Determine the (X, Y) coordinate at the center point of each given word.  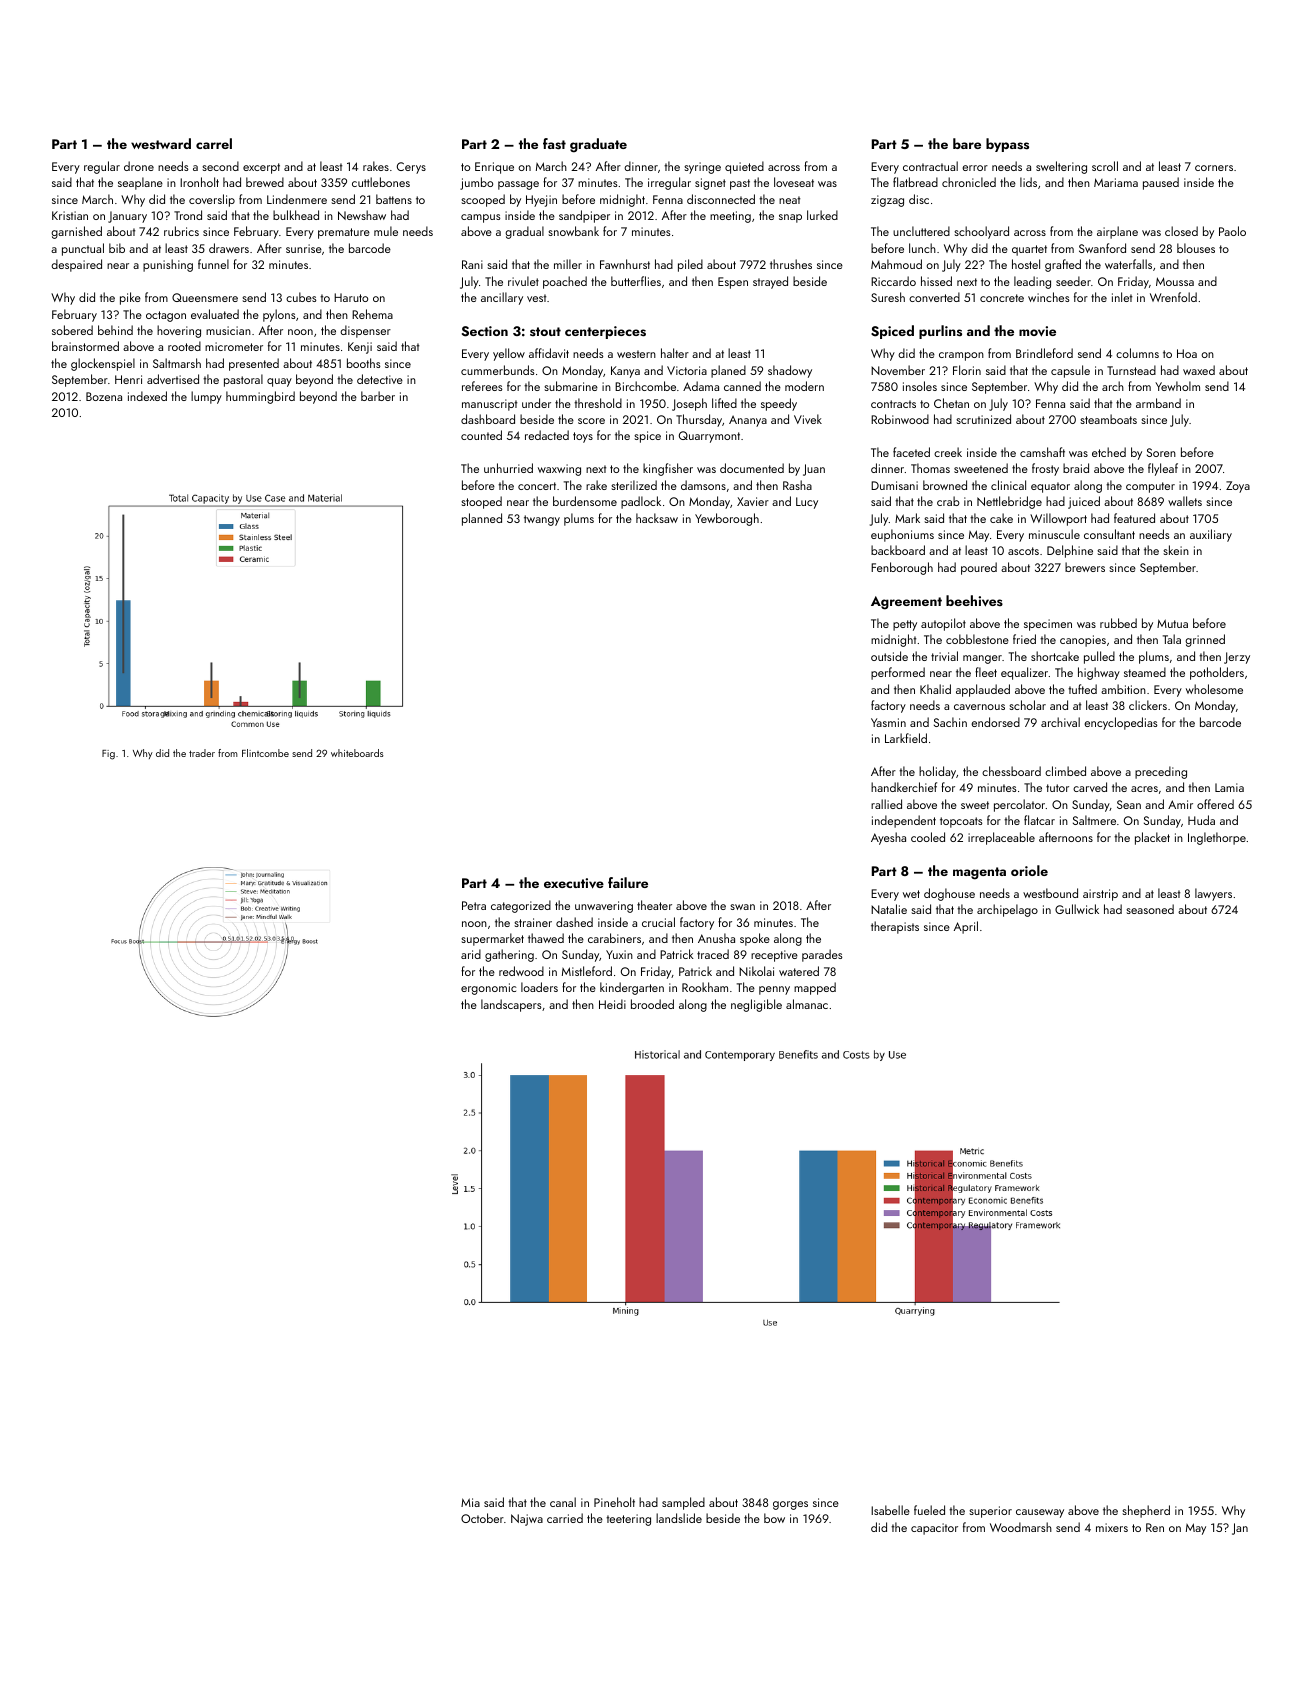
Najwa (527, 1520)
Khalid (935, 689)
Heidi (612, 1004)
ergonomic (488, 989)
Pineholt (614, 1502)
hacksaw (657, 518)
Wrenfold (1173, 297)
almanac (807, 1004)
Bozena (104, 396)
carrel (214, 143)
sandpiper (584, 216)
